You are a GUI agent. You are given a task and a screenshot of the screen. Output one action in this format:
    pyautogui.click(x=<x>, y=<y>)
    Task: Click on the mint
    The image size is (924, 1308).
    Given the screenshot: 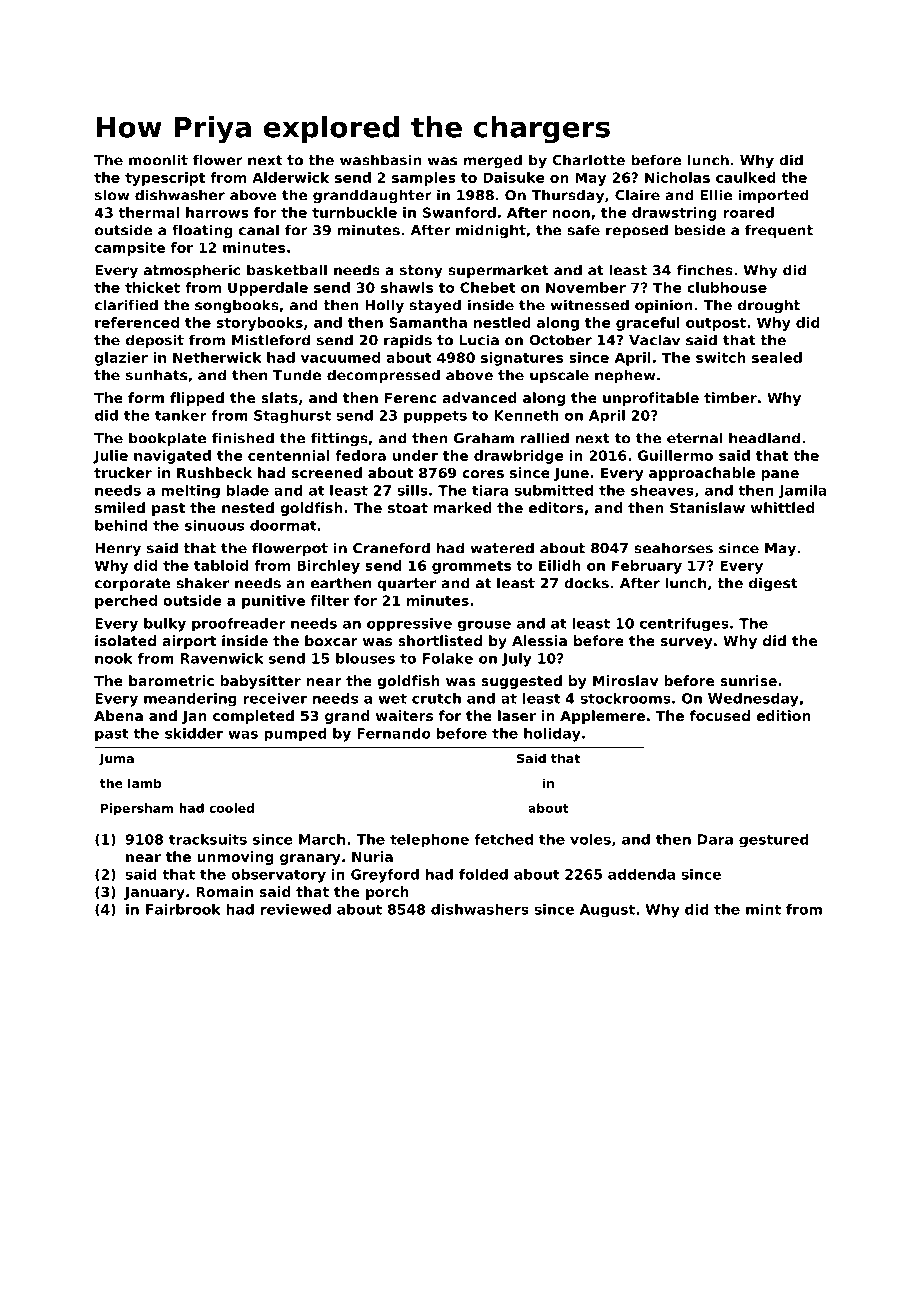 What is the action you would take?
    pyautogui.click(x=763, y=909)
